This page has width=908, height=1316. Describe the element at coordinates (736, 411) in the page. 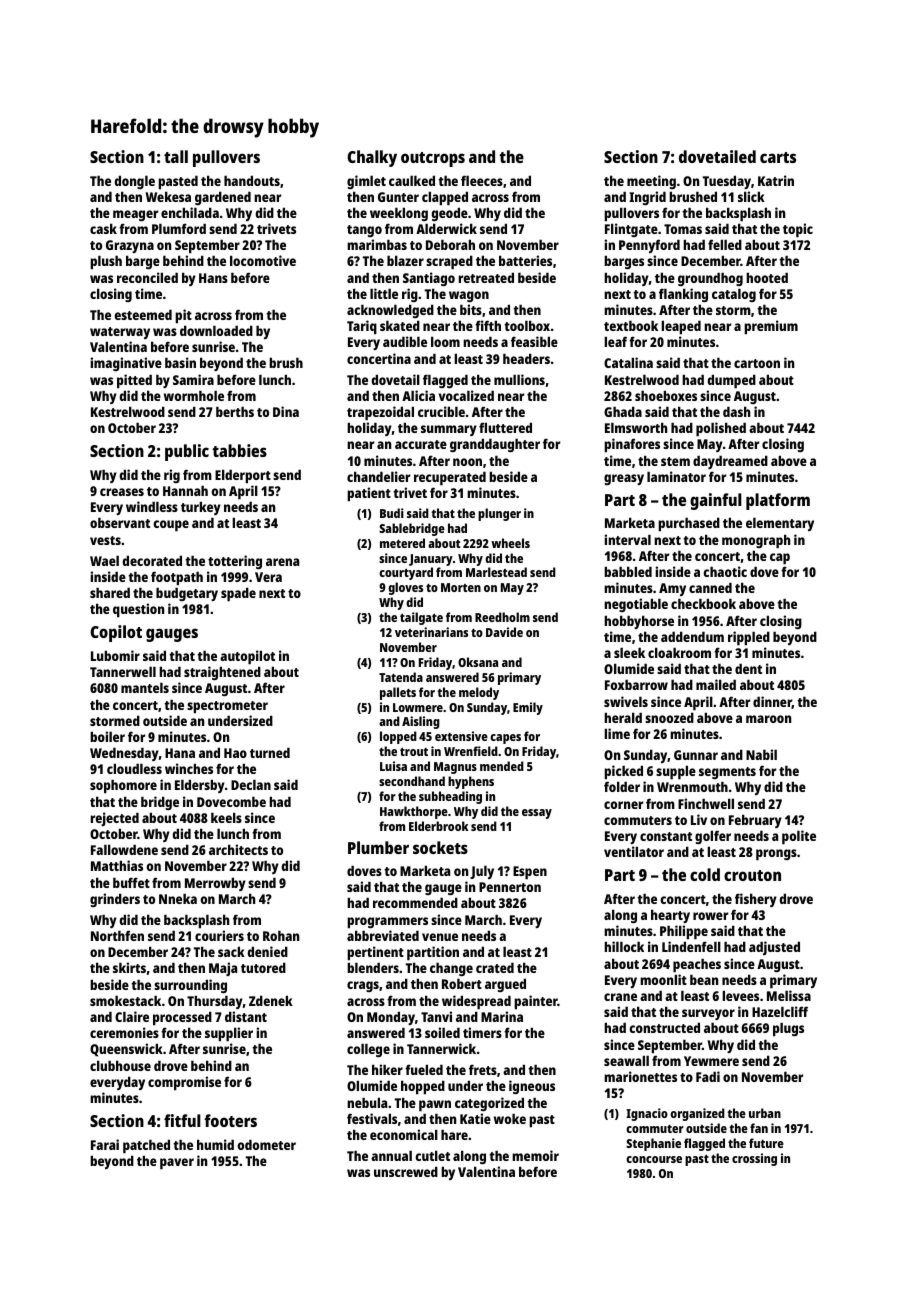

I see `dash` at that location.
